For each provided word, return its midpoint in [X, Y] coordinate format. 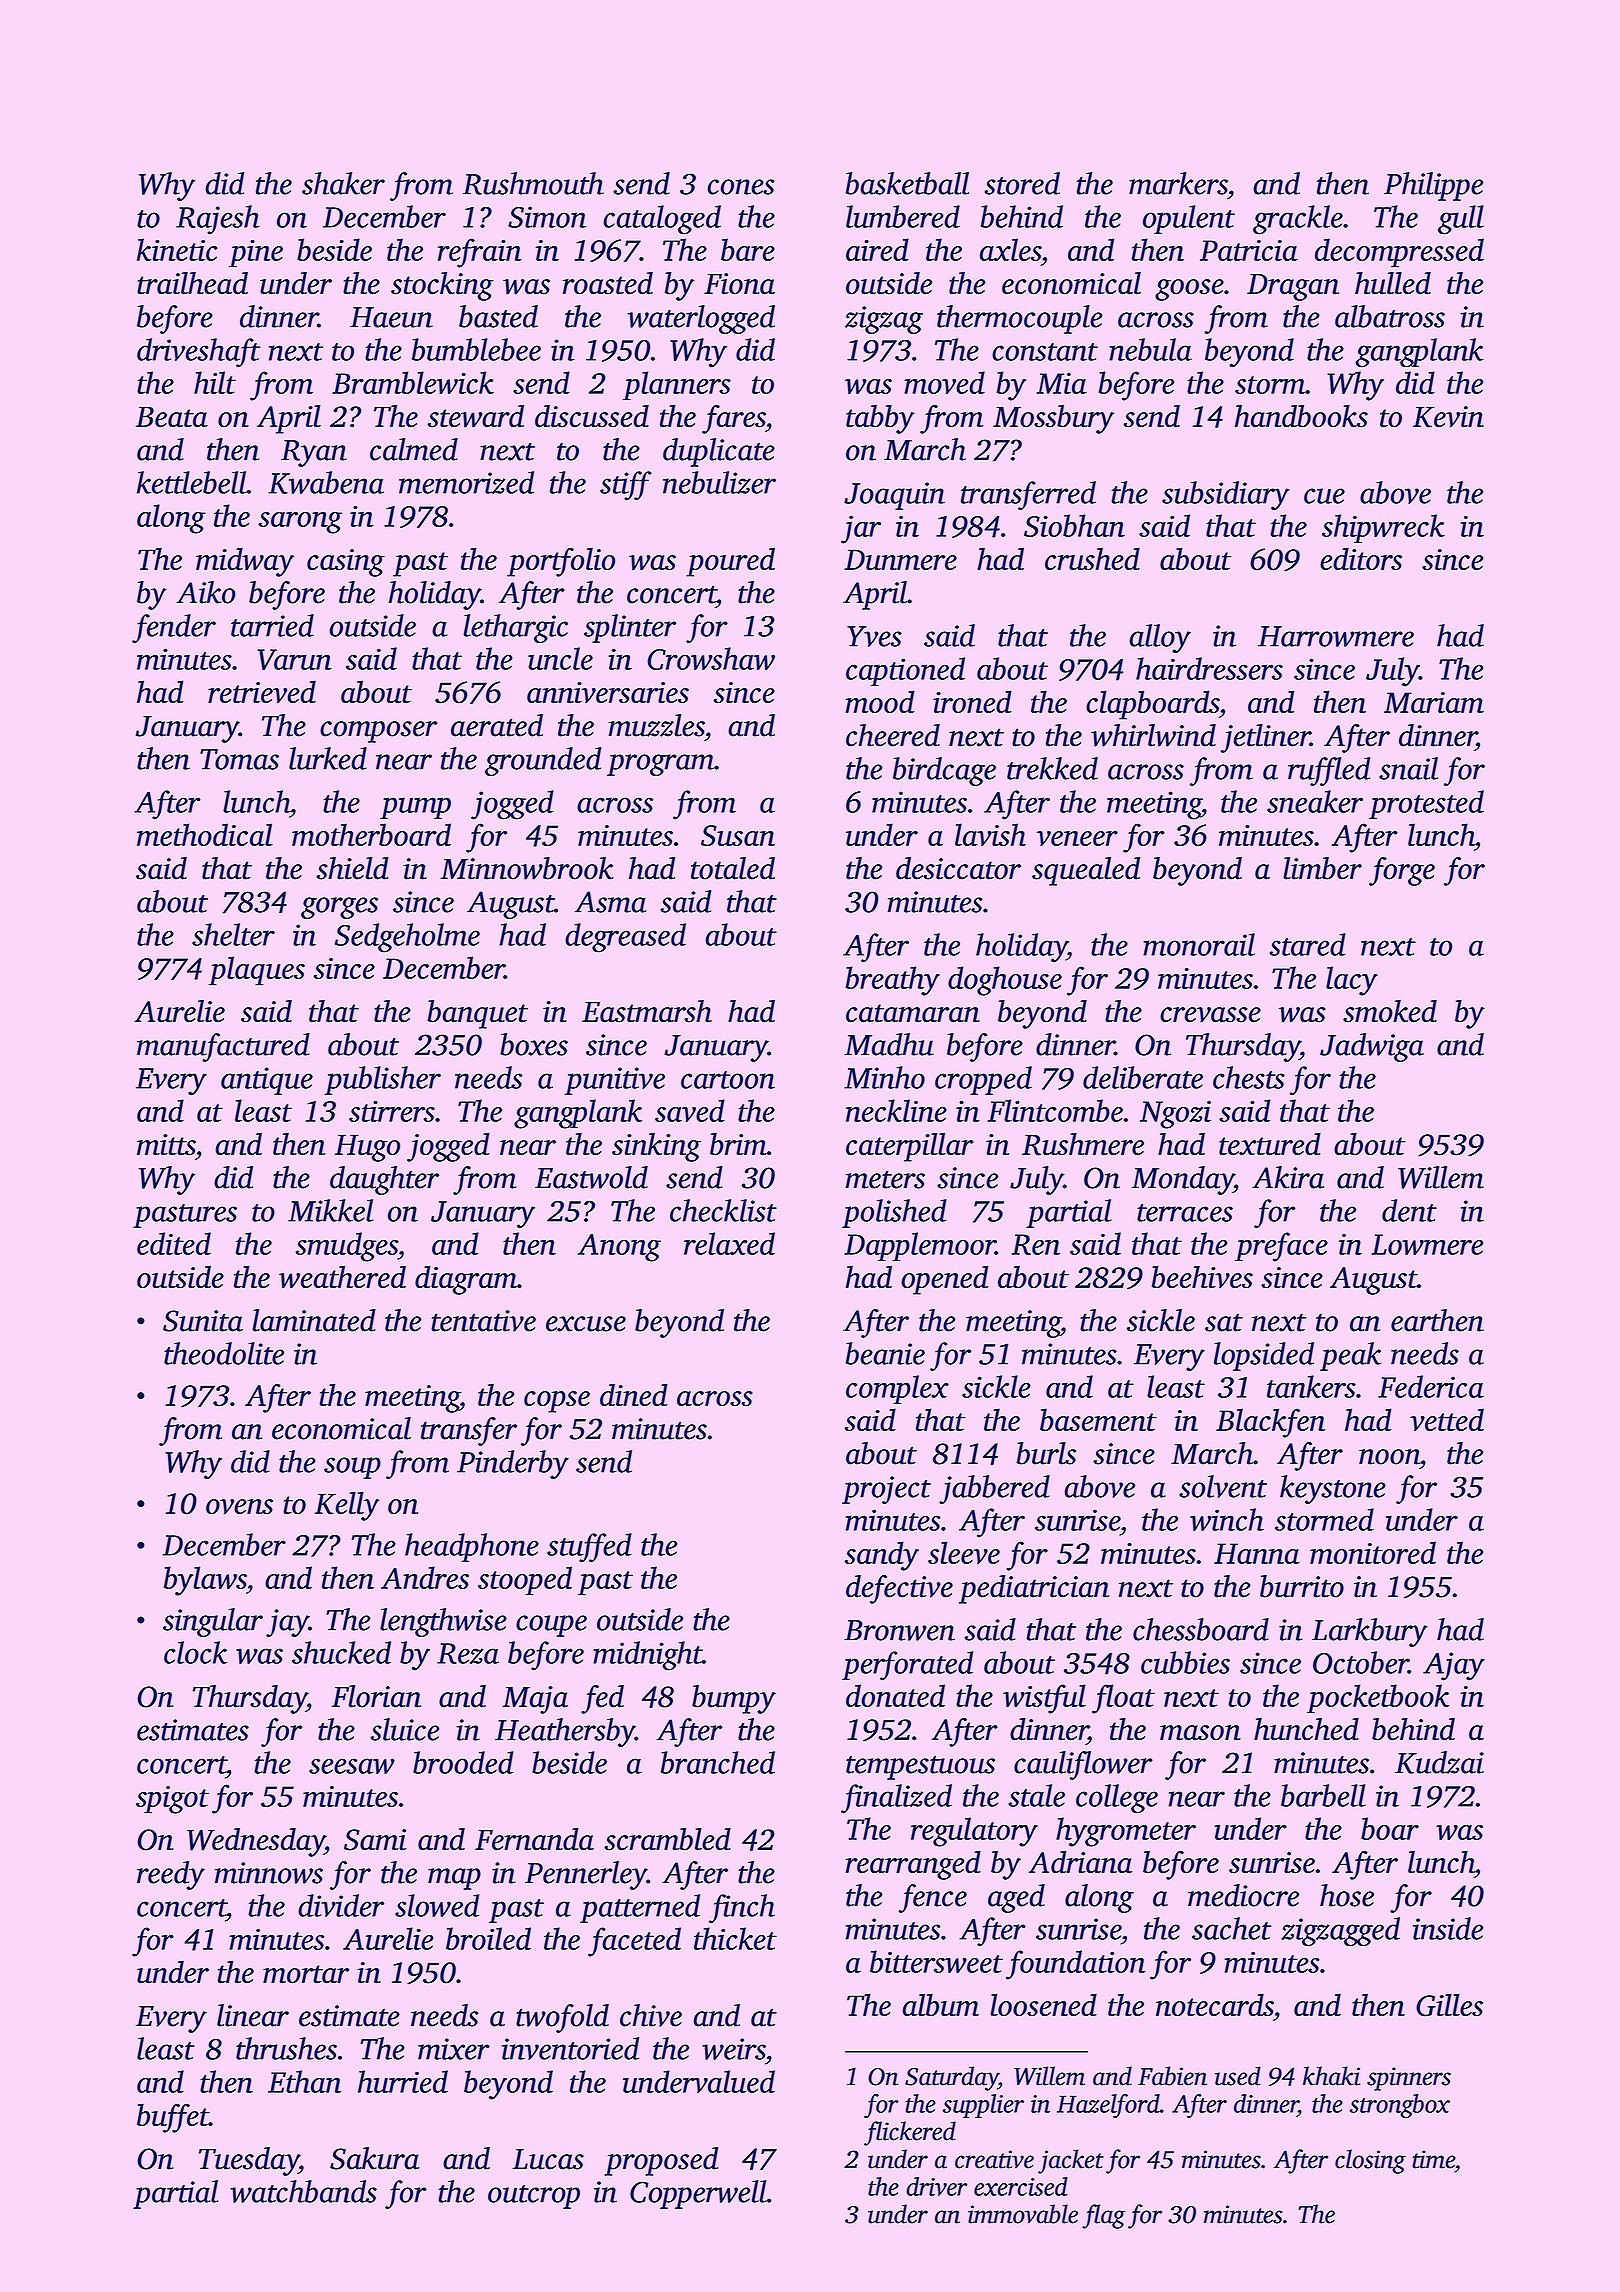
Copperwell [698, 2194]
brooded [463, 1762]
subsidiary [1226, 495]
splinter [630, 628]
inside [1448, 1928]
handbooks [1301, 416]
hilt [215, 382]
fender [174, 628]
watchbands [303, 2191]
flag [1103, 2216]
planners [677, 385]
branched [718, 1762]
